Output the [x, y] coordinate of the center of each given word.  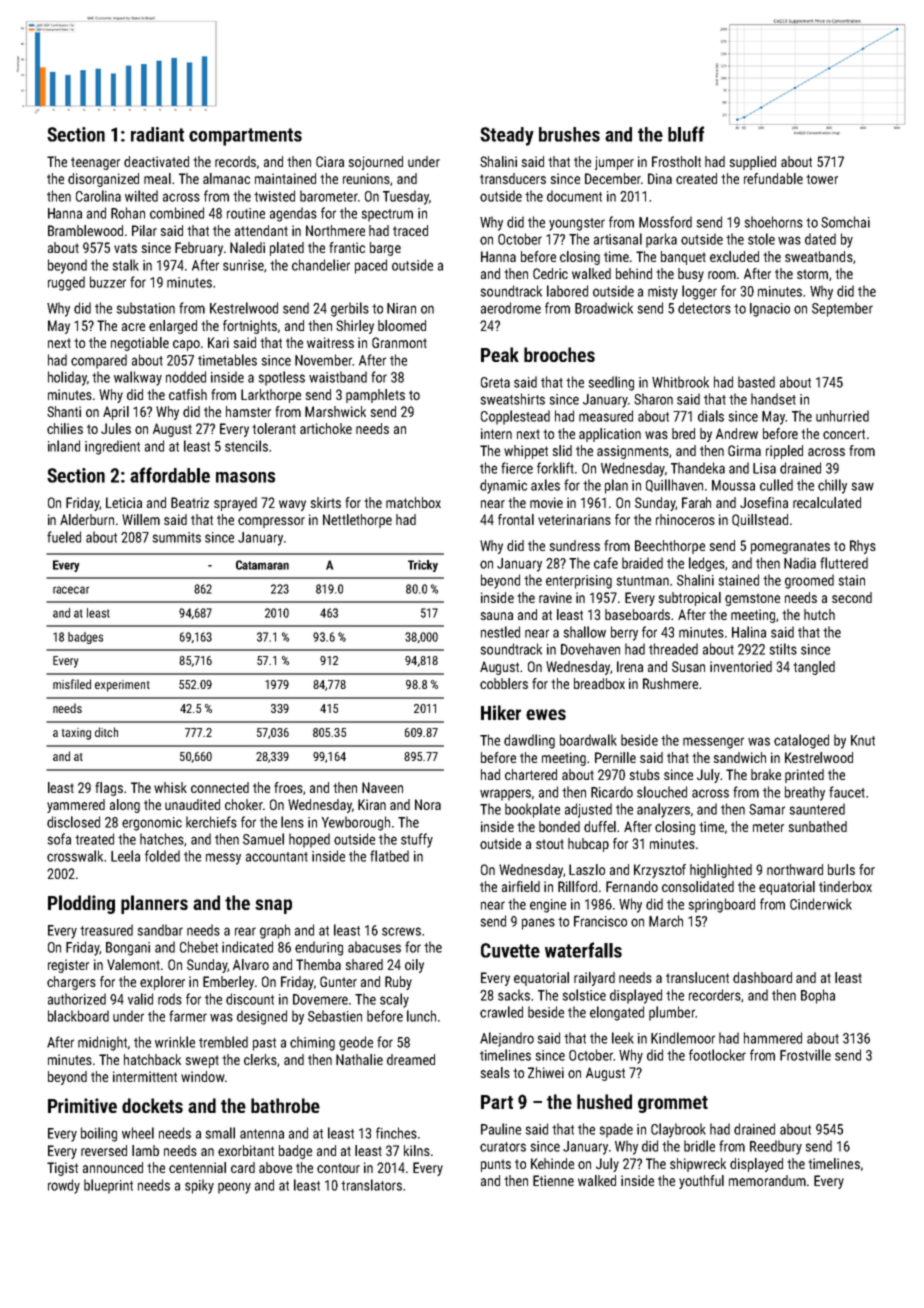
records [235, 161]
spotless [282, 378]
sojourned [375, 163]
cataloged [801, 741]
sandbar [160, 930]
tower [822, 179]
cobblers [504, 683]
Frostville [805, 1055]
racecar [71, 590]
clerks [260, 1059]
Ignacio [770, 310]
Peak [500, 354]
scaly [394, 1000]
